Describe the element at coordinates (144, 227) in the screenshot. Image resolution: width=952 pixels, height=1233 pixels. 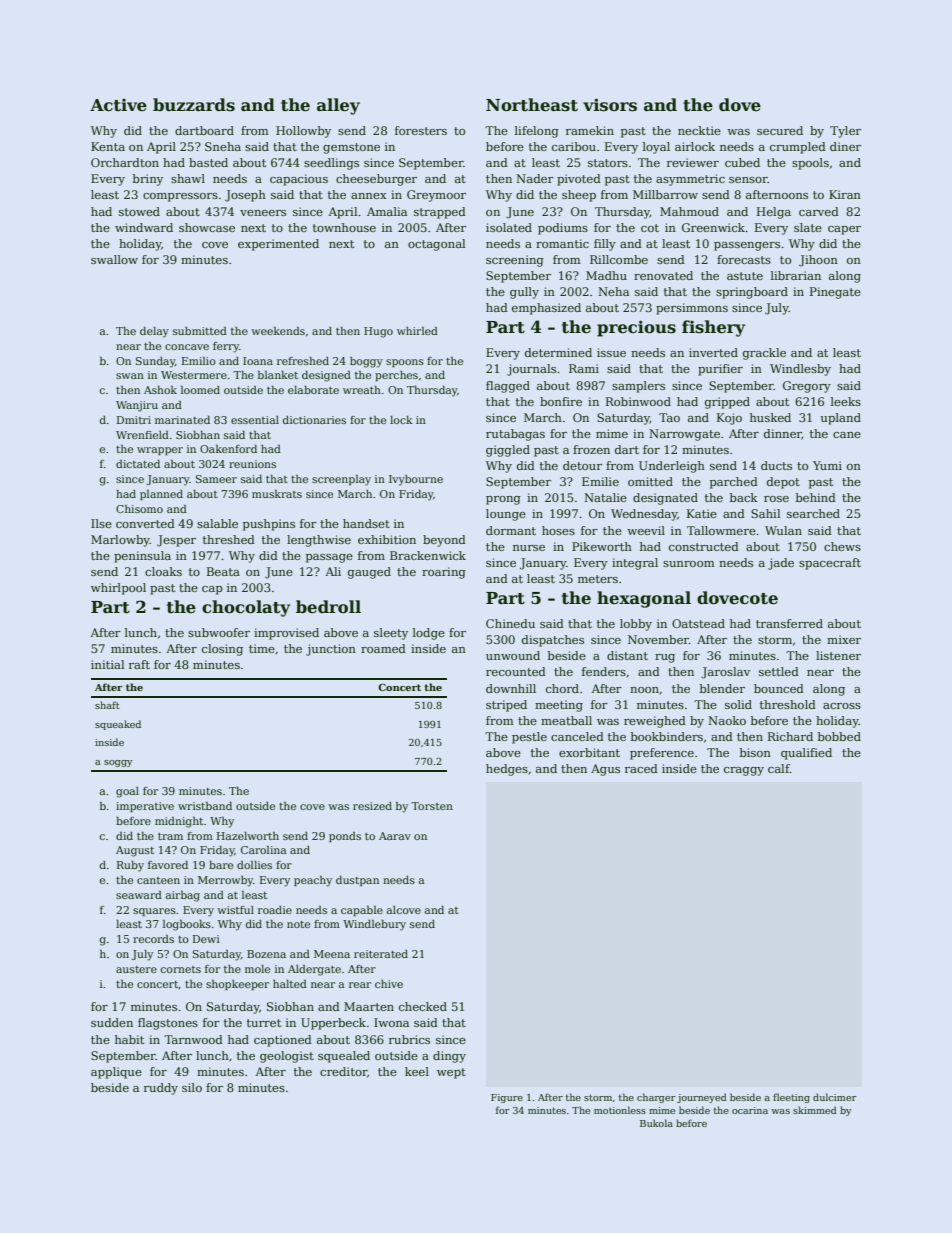
I see `windward` at that location.
